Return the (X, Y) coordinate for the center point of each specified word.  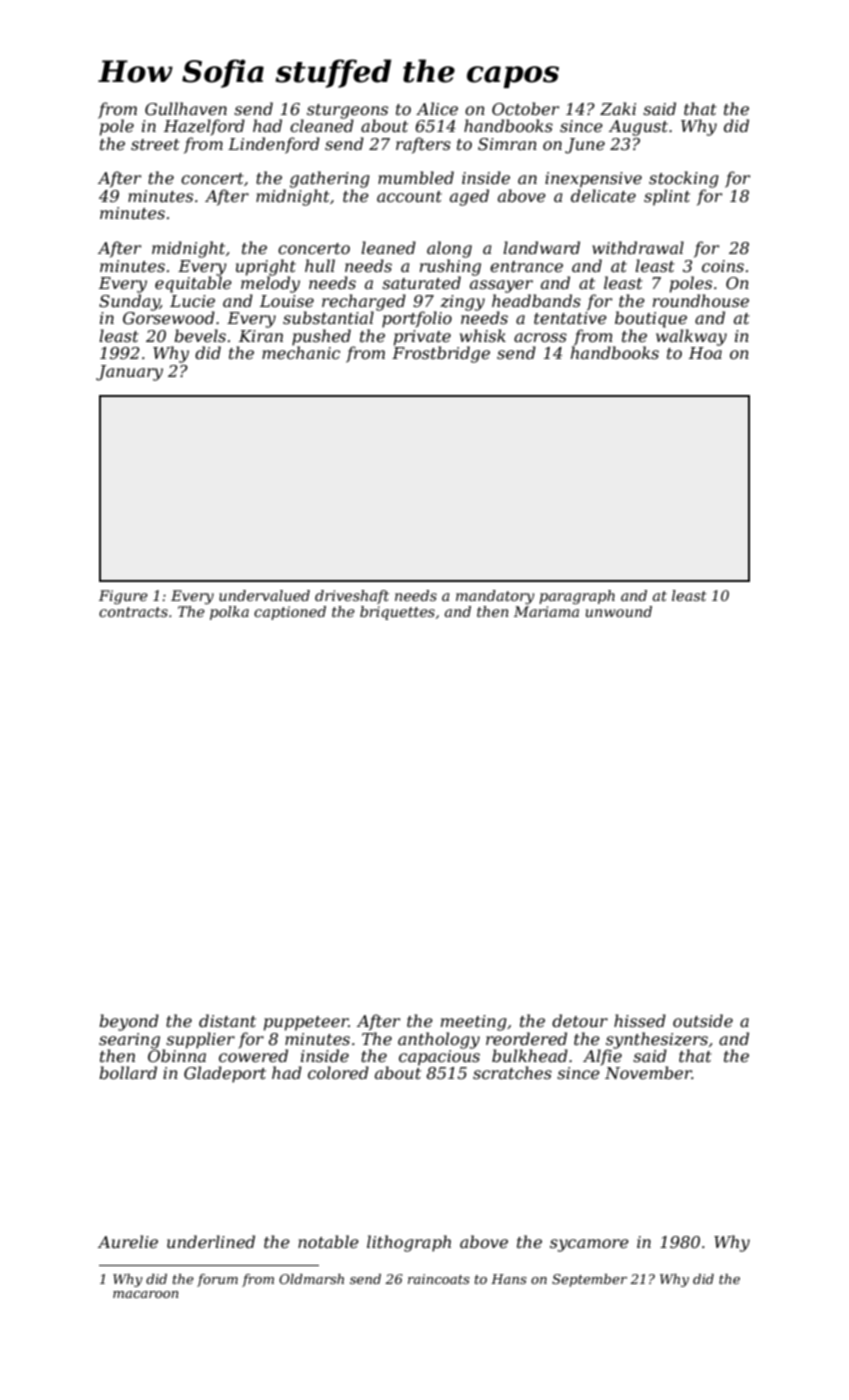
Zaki (618, 108)
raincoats (439, 1279)
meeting (474, 1023)
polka (229, 613)
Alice (437, 108)
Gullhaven (186, 108)
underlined (211, 1241)
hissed (640, 1020)
